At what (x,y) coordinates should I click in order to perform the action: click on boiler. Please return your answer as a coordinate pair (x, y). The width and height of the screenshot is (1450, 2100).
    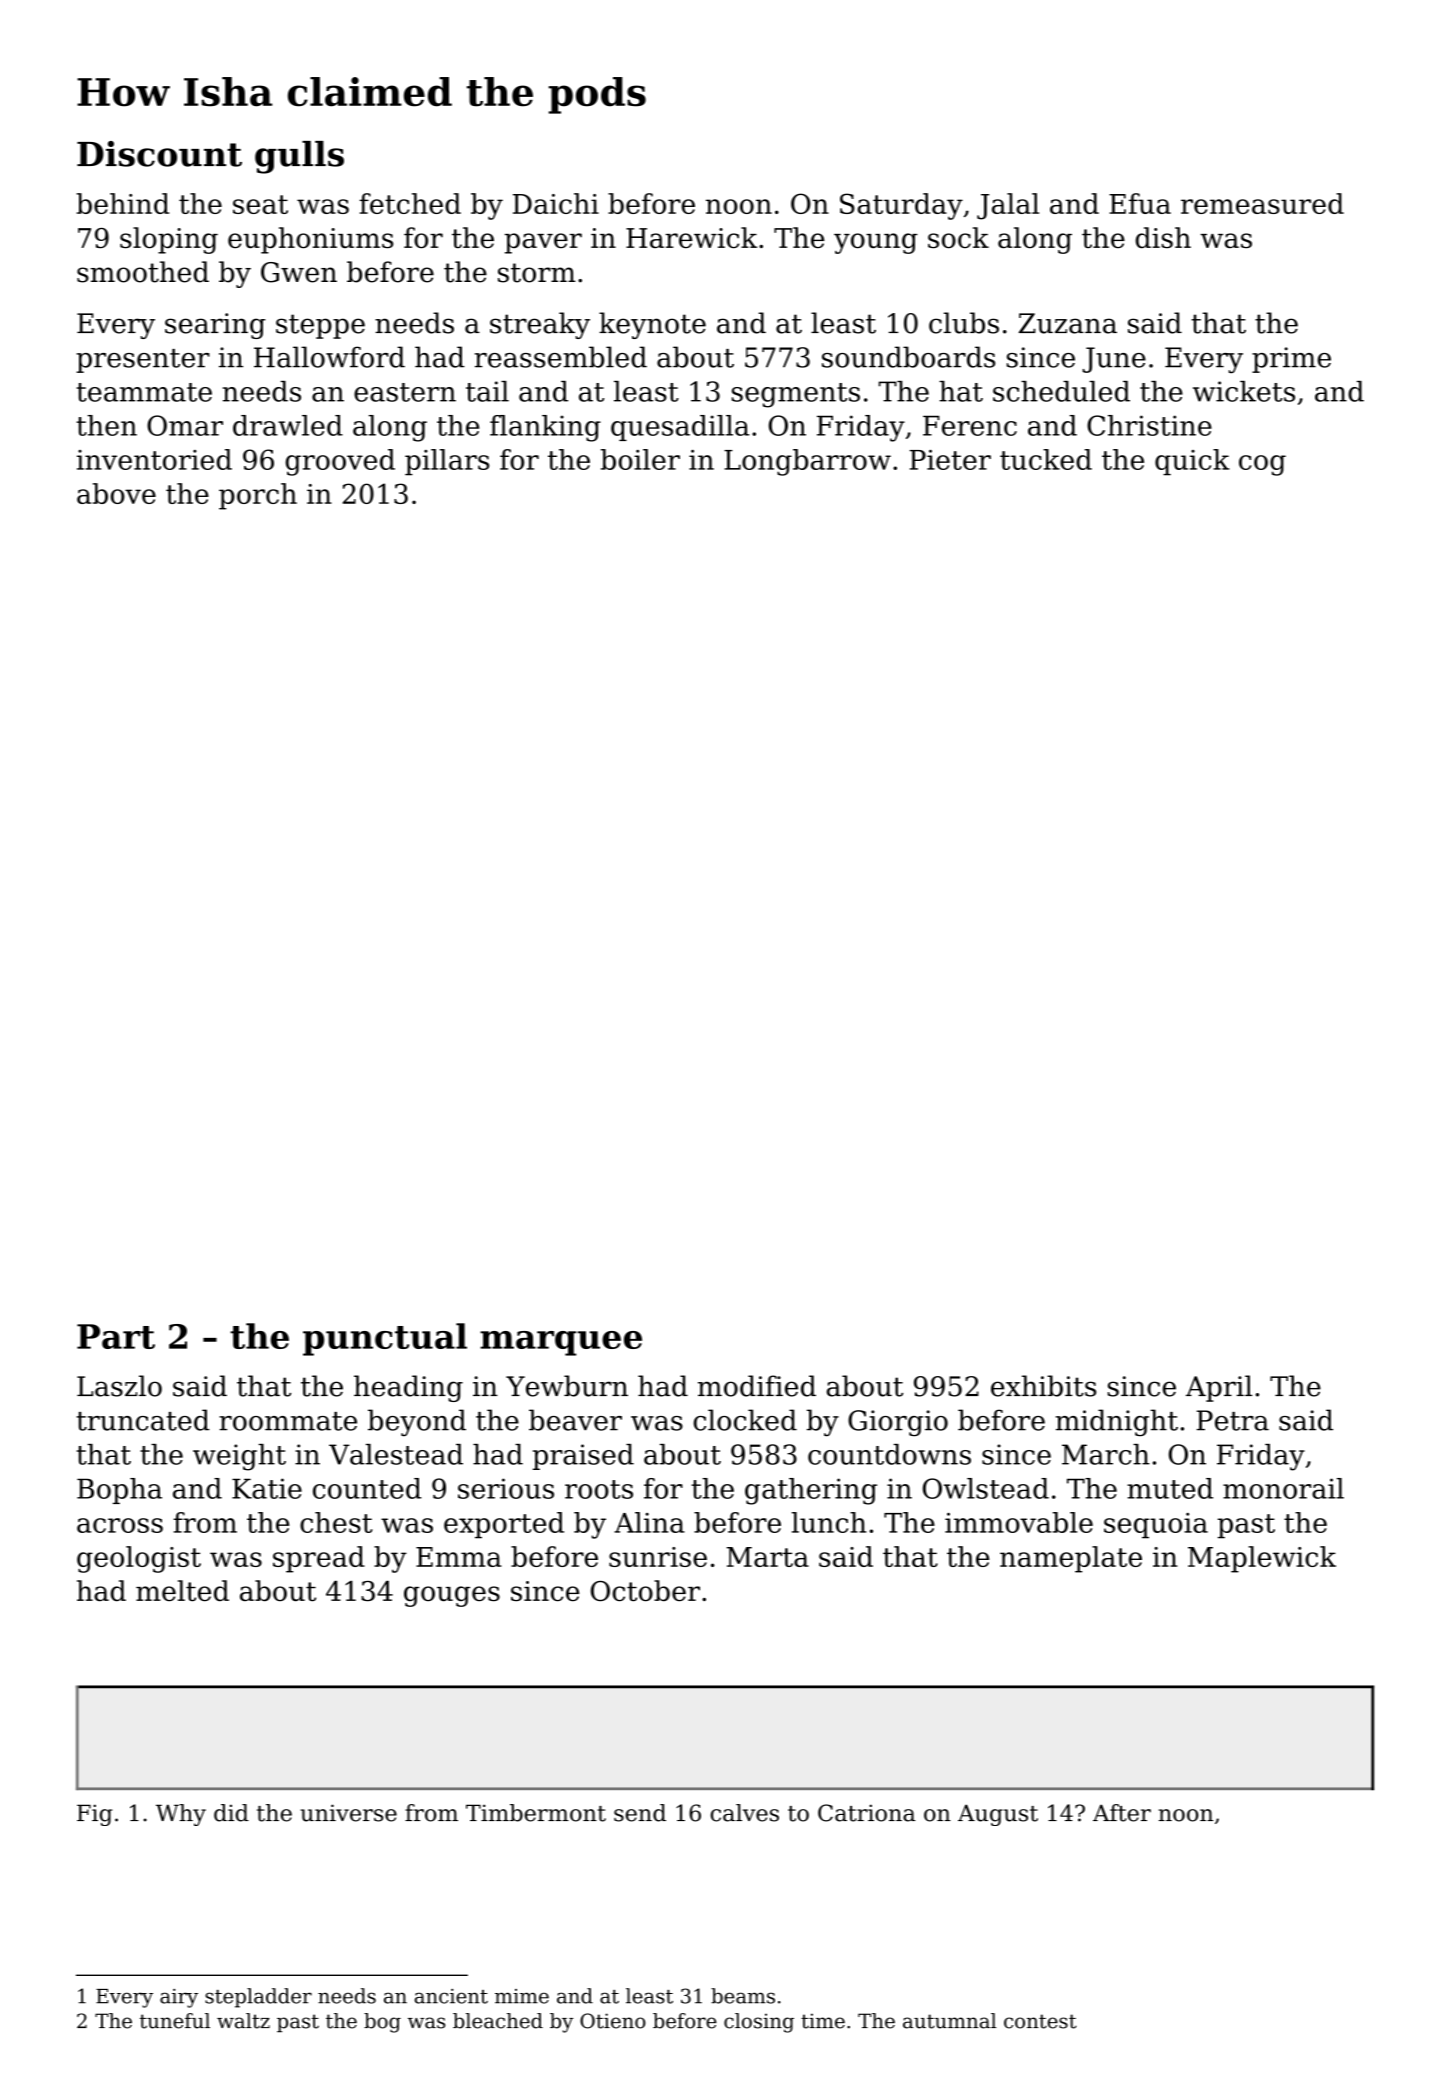
    Looking at the image, I should click on (640, 459).
